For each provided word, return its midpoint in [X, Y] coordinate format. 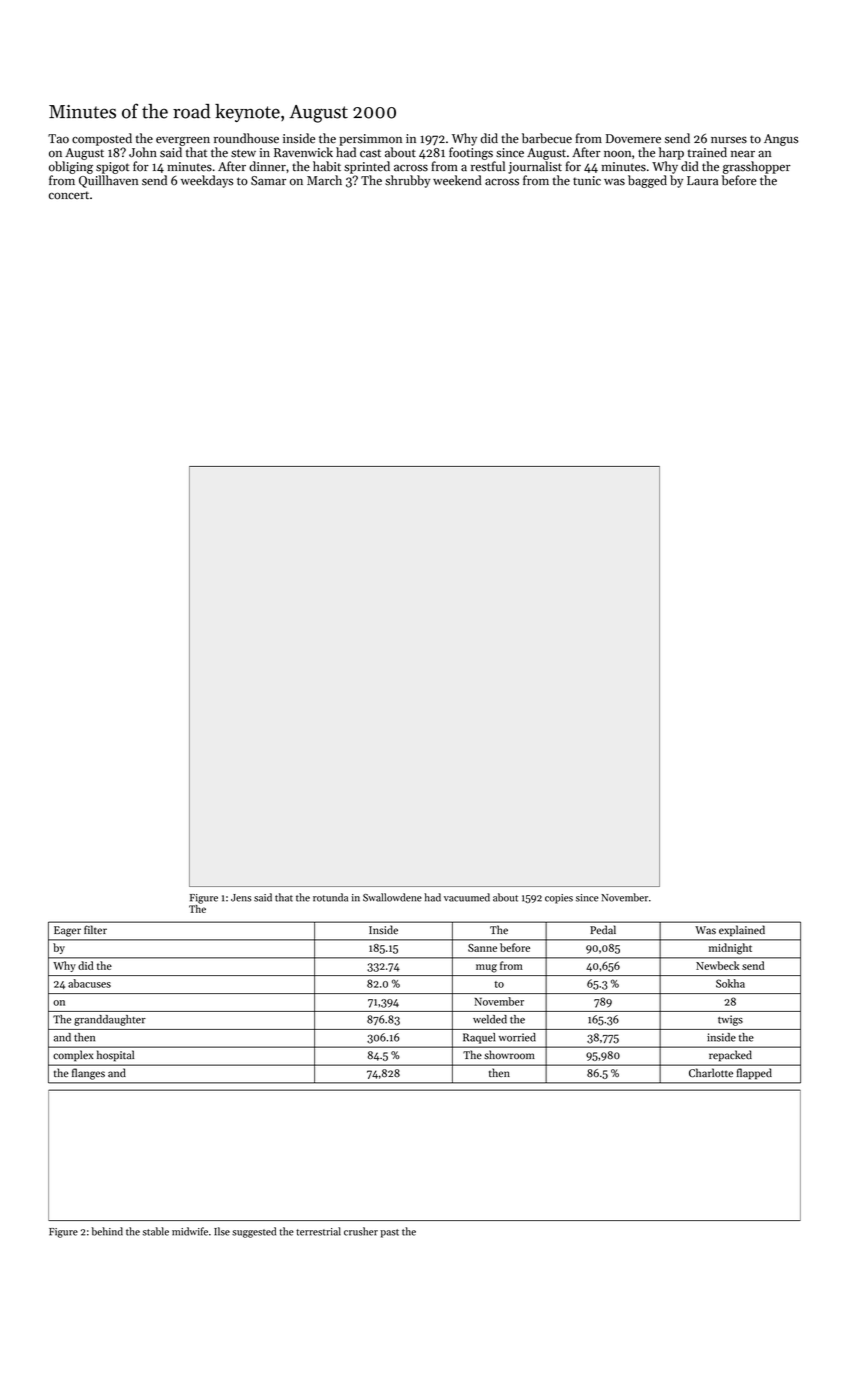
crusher [361, 1231]
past [389, 1233]
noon [617, 154]
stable [156, 1231]
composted [102, 139]
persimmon [370, 140]
